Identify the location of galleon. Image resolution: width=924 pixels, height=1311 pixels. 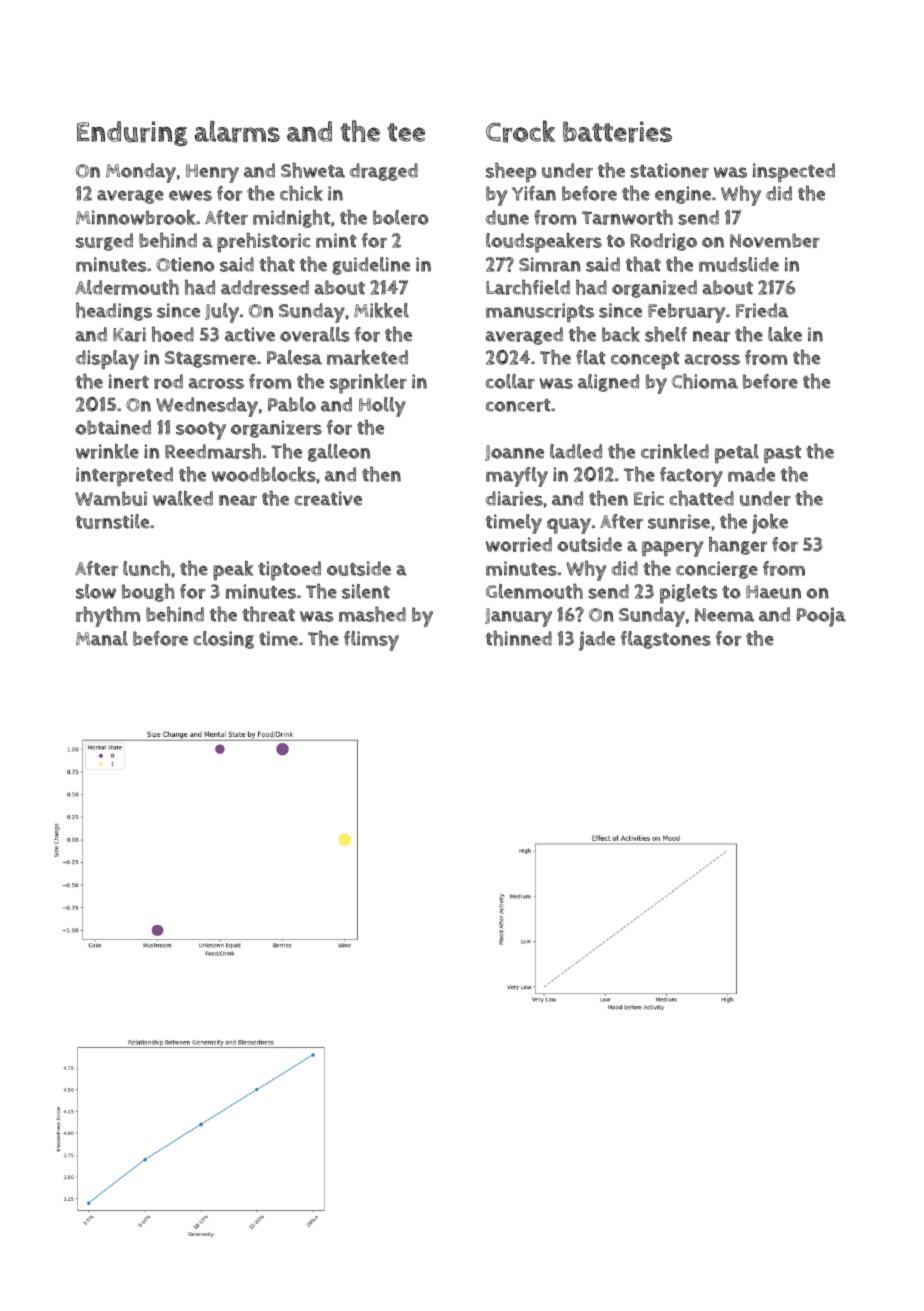
(339, 453).
